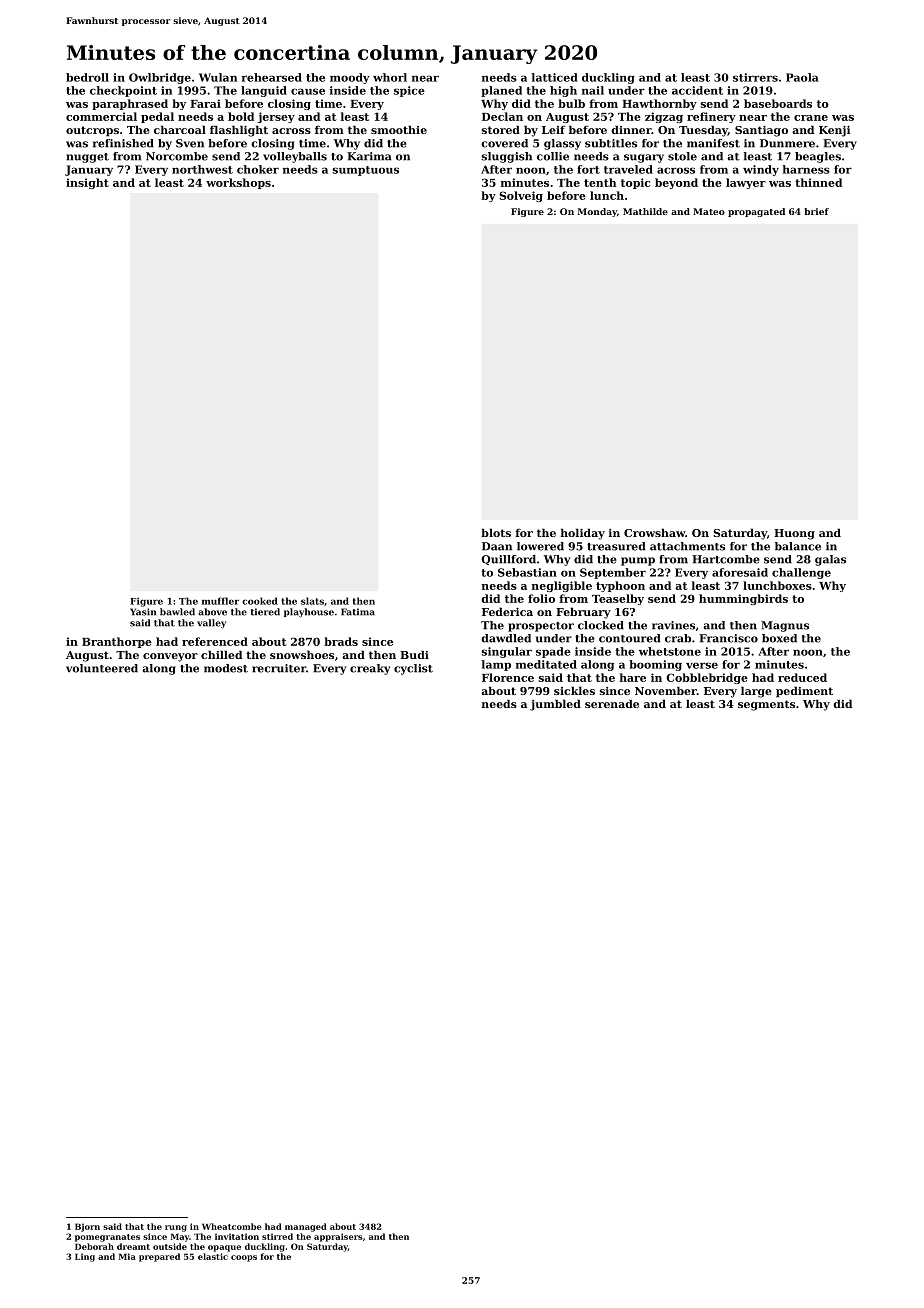 The height and width of the page is (1308, 924). Describe the element at coordinates (260, 601) in the page. I see `cooked` at that location.
